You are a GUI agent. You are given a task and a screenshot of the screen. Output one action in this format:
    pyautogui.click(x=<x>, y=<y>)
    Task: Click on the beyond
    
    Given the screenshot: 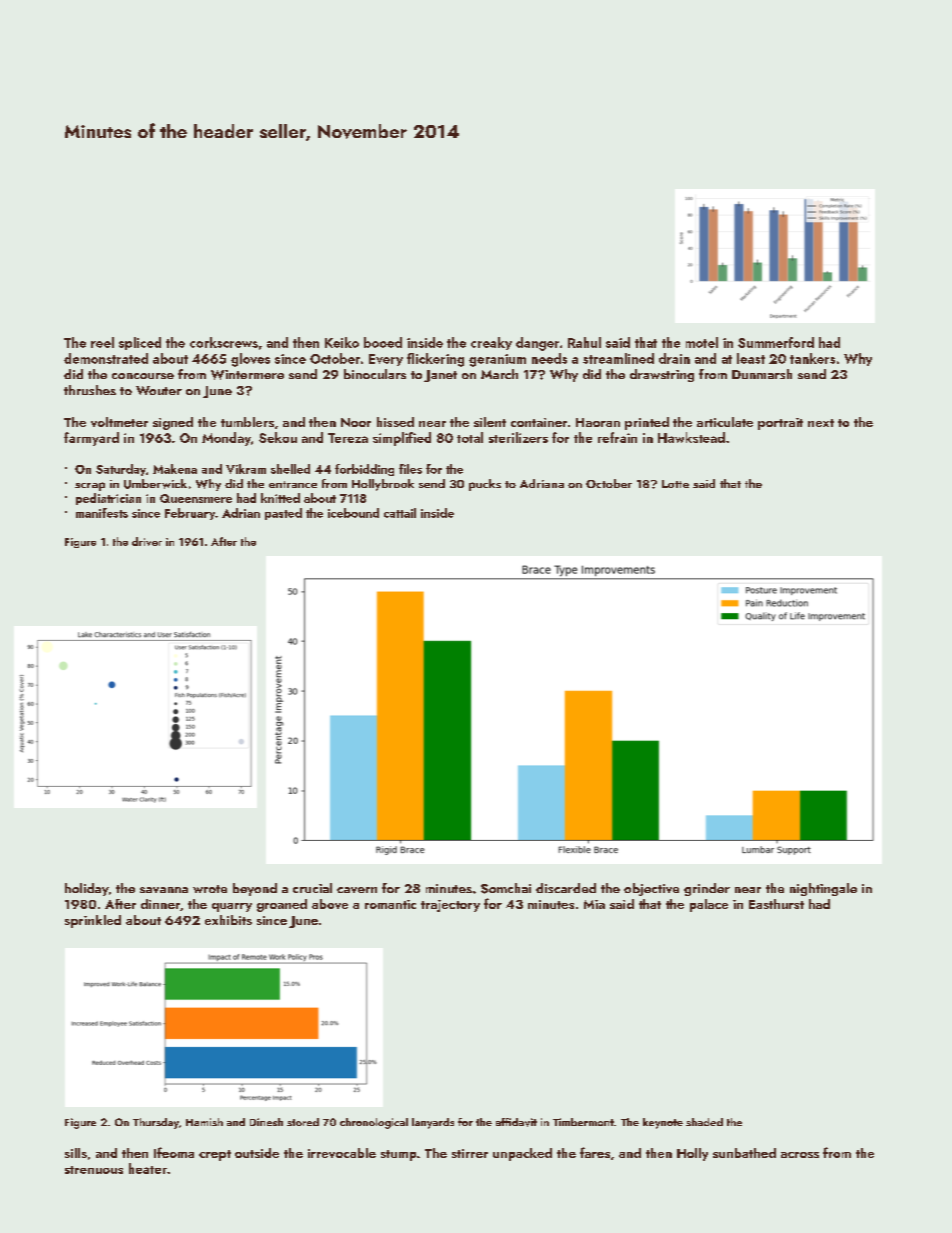 What is the action you would take?
    pyautogui.click(x=255, y=889)
